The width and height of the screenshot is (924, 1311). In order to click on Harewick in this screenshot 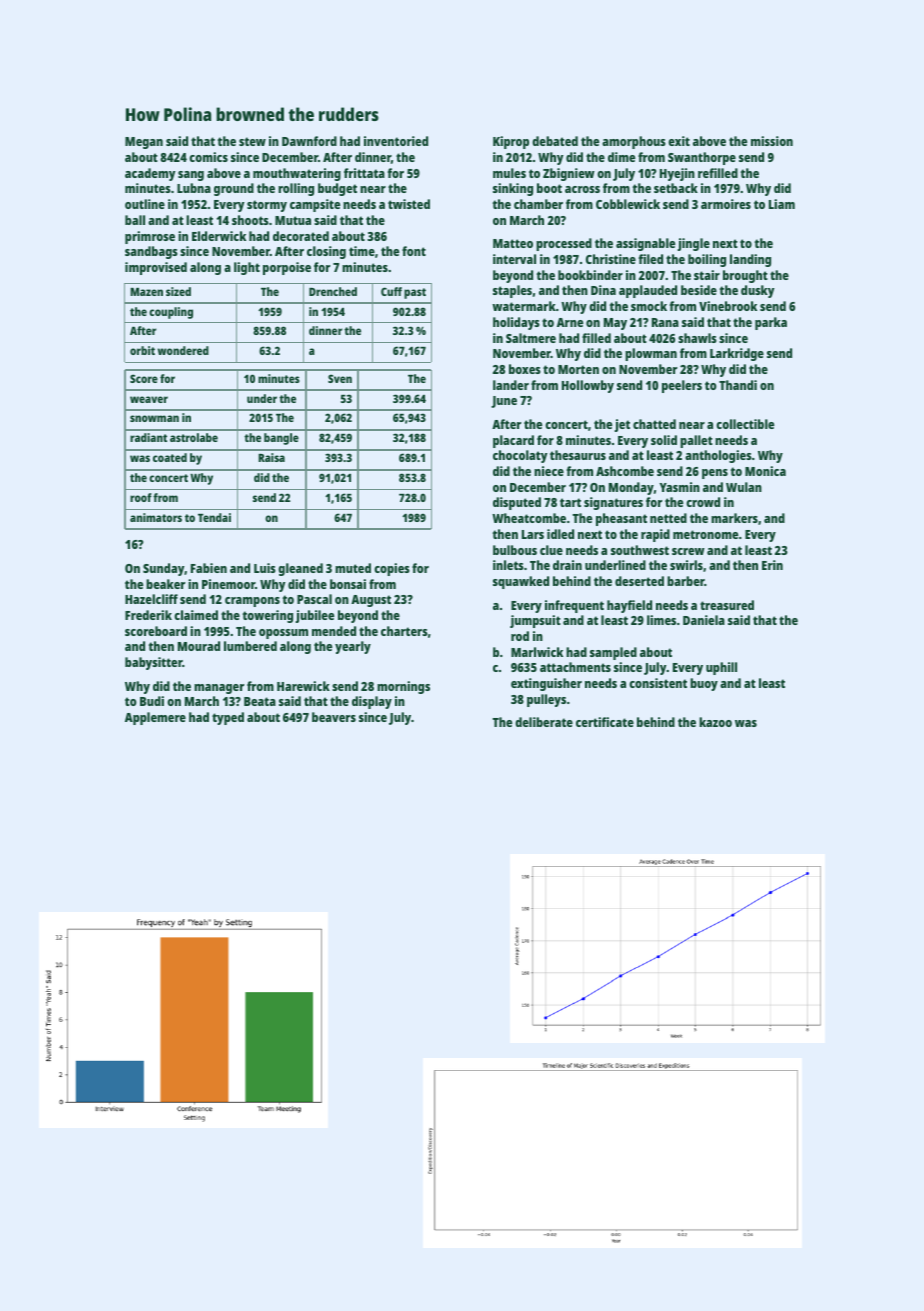, I will do `click(303, 686)`.
